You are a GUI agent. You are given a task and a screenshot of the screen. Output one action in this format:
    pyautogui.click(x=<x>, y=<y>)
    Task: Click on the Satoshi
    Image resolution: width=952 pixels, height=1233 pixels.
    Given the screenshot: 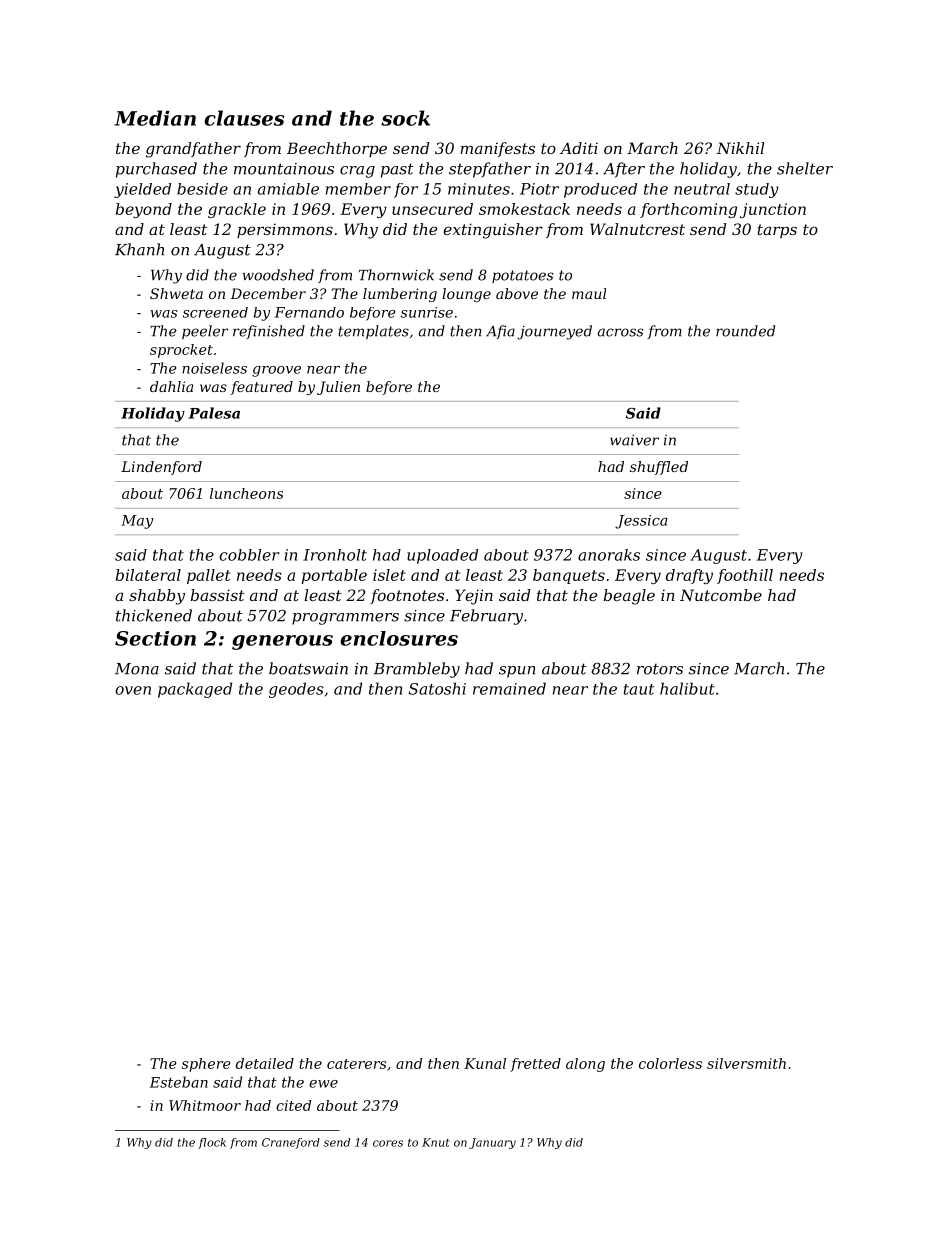 What is the action you would take?
    pyautogui.click(x=437, y=688)
